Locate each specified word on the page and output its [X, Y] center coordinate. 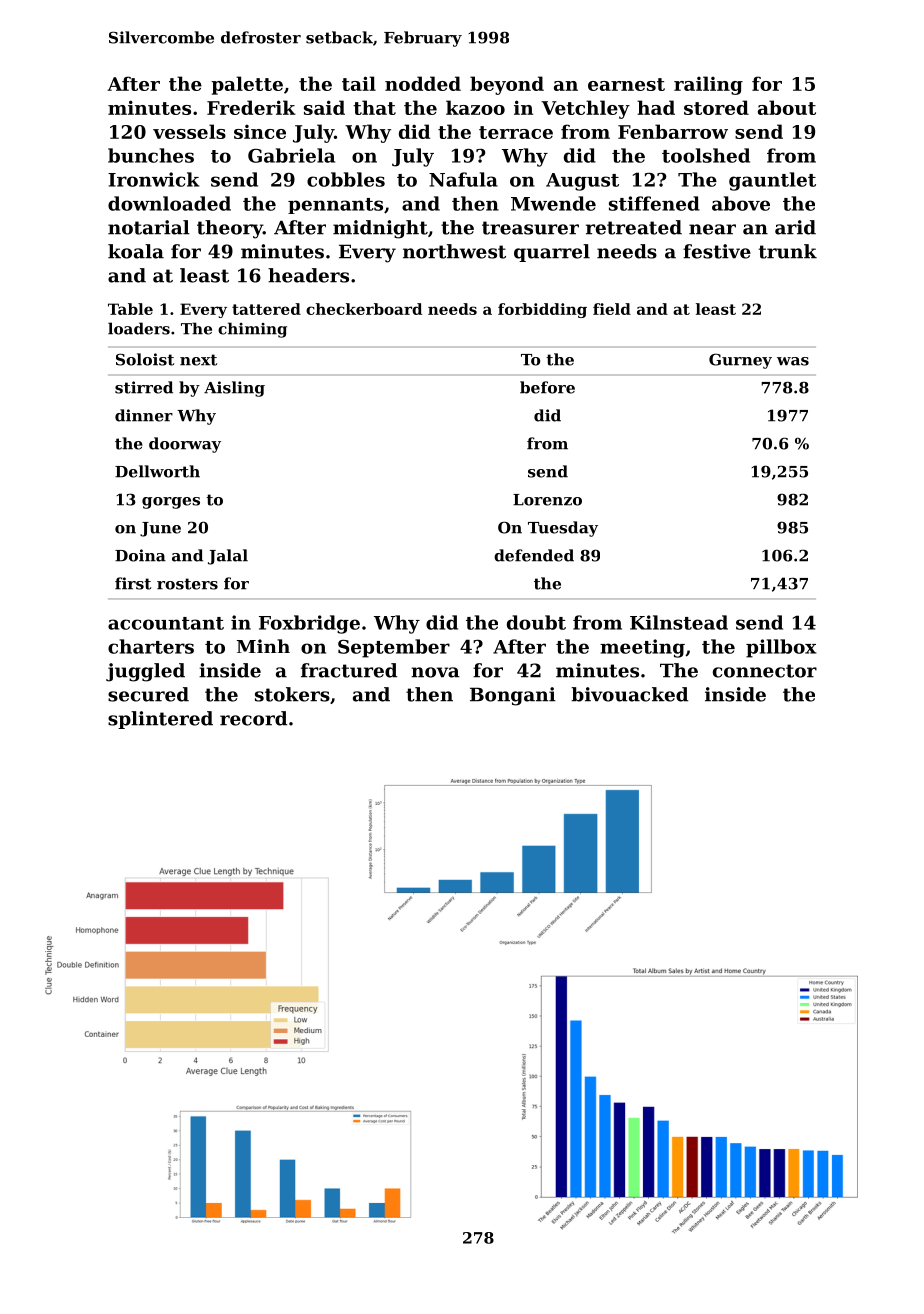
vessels [189, 131]
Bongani [513, 696]
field [612, 309]
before [547, 387]
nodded [423, 83]
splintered [160, 720]
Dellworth [157, 471]
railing [708, 85]
